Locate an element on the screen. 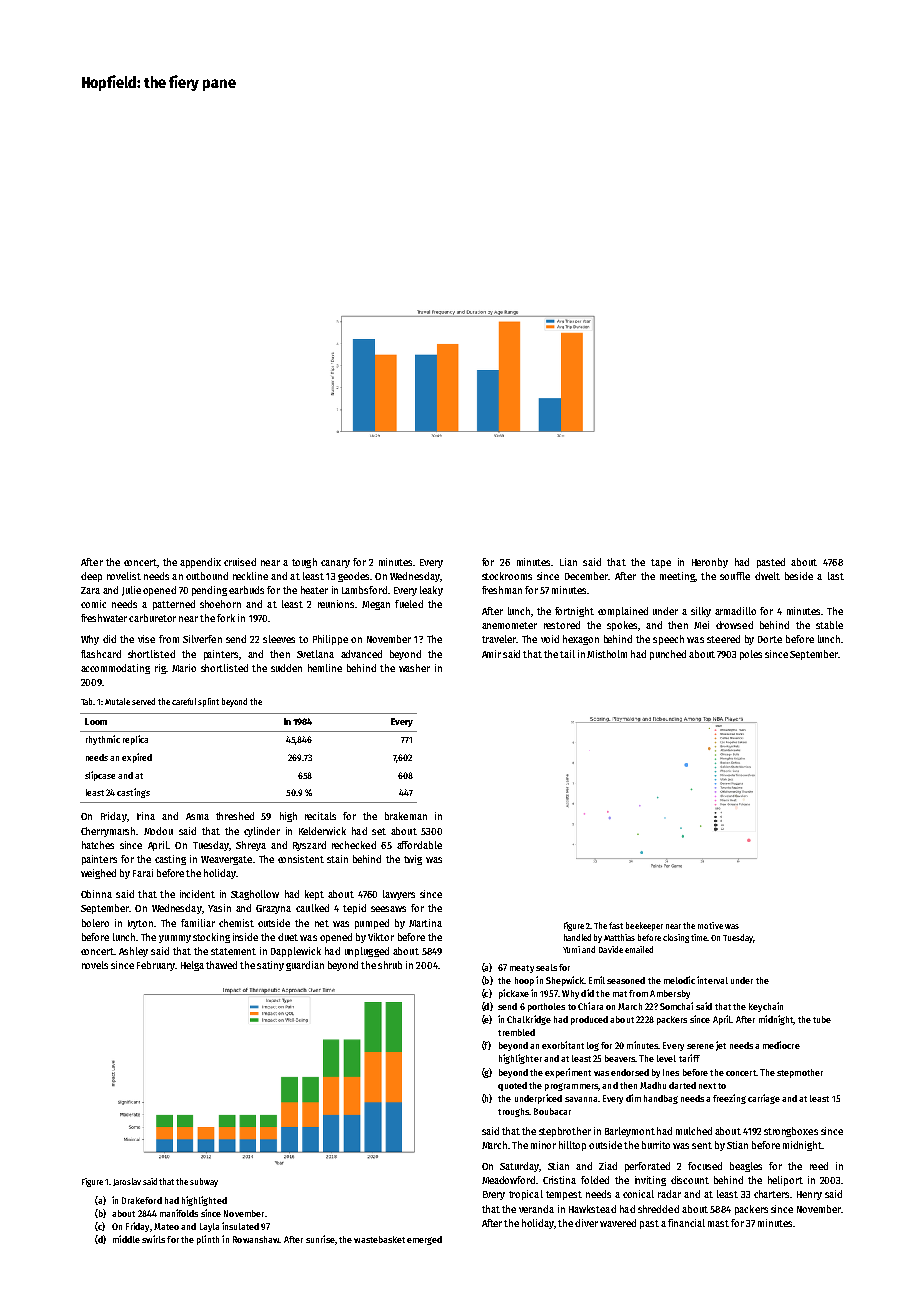 The height and width of the screenshot is (1308, 924). deep is located at coordinates (91, 577).
